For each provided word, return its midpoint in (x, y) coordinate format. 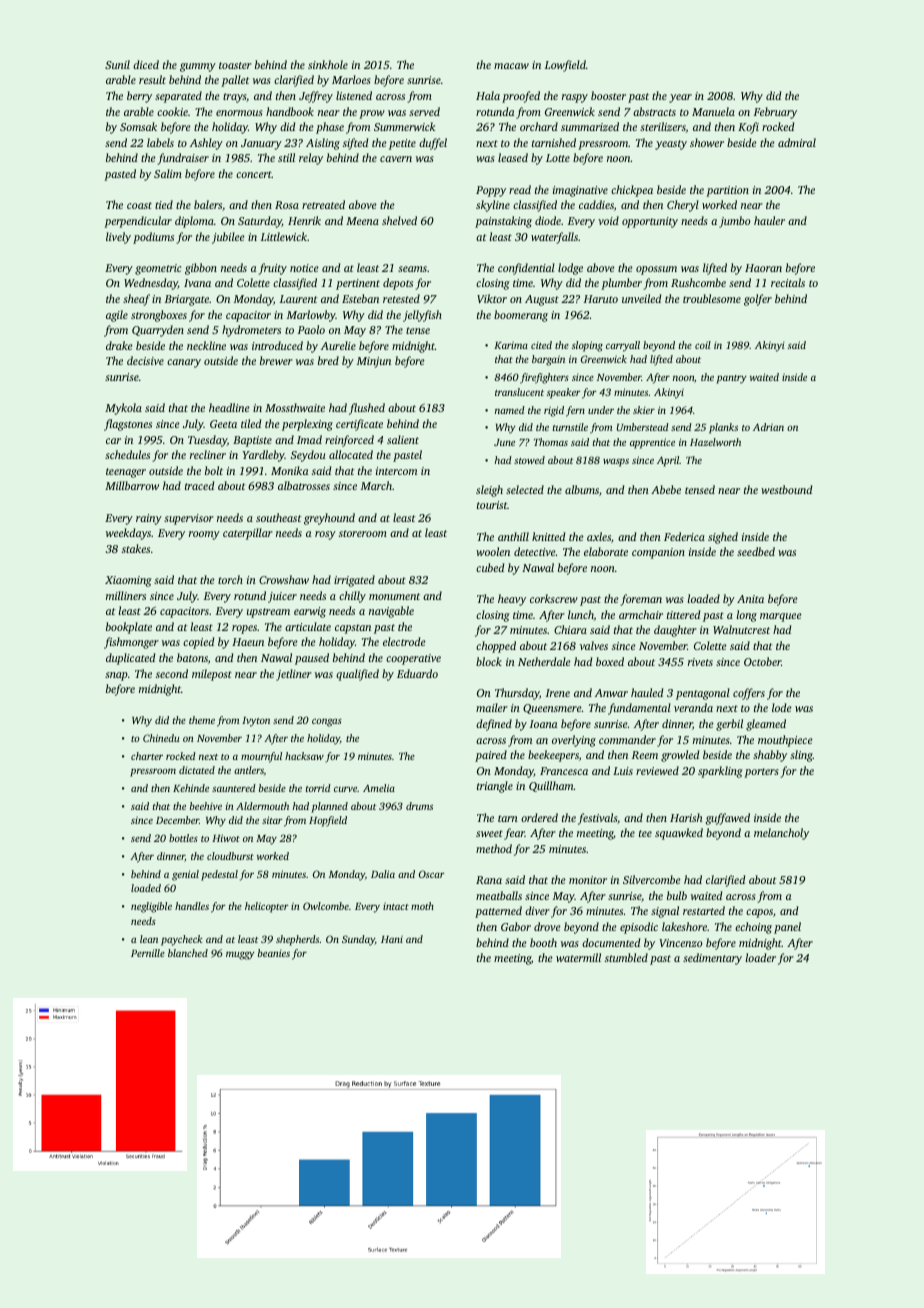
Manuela (713, 111)
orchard (539, 126)
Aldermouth (262, 806)
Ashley (206, 144)
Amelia (379, 788)
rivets (700, 662)
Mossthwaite (295, 407)
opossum (656, 270)
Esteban (360, 298)
